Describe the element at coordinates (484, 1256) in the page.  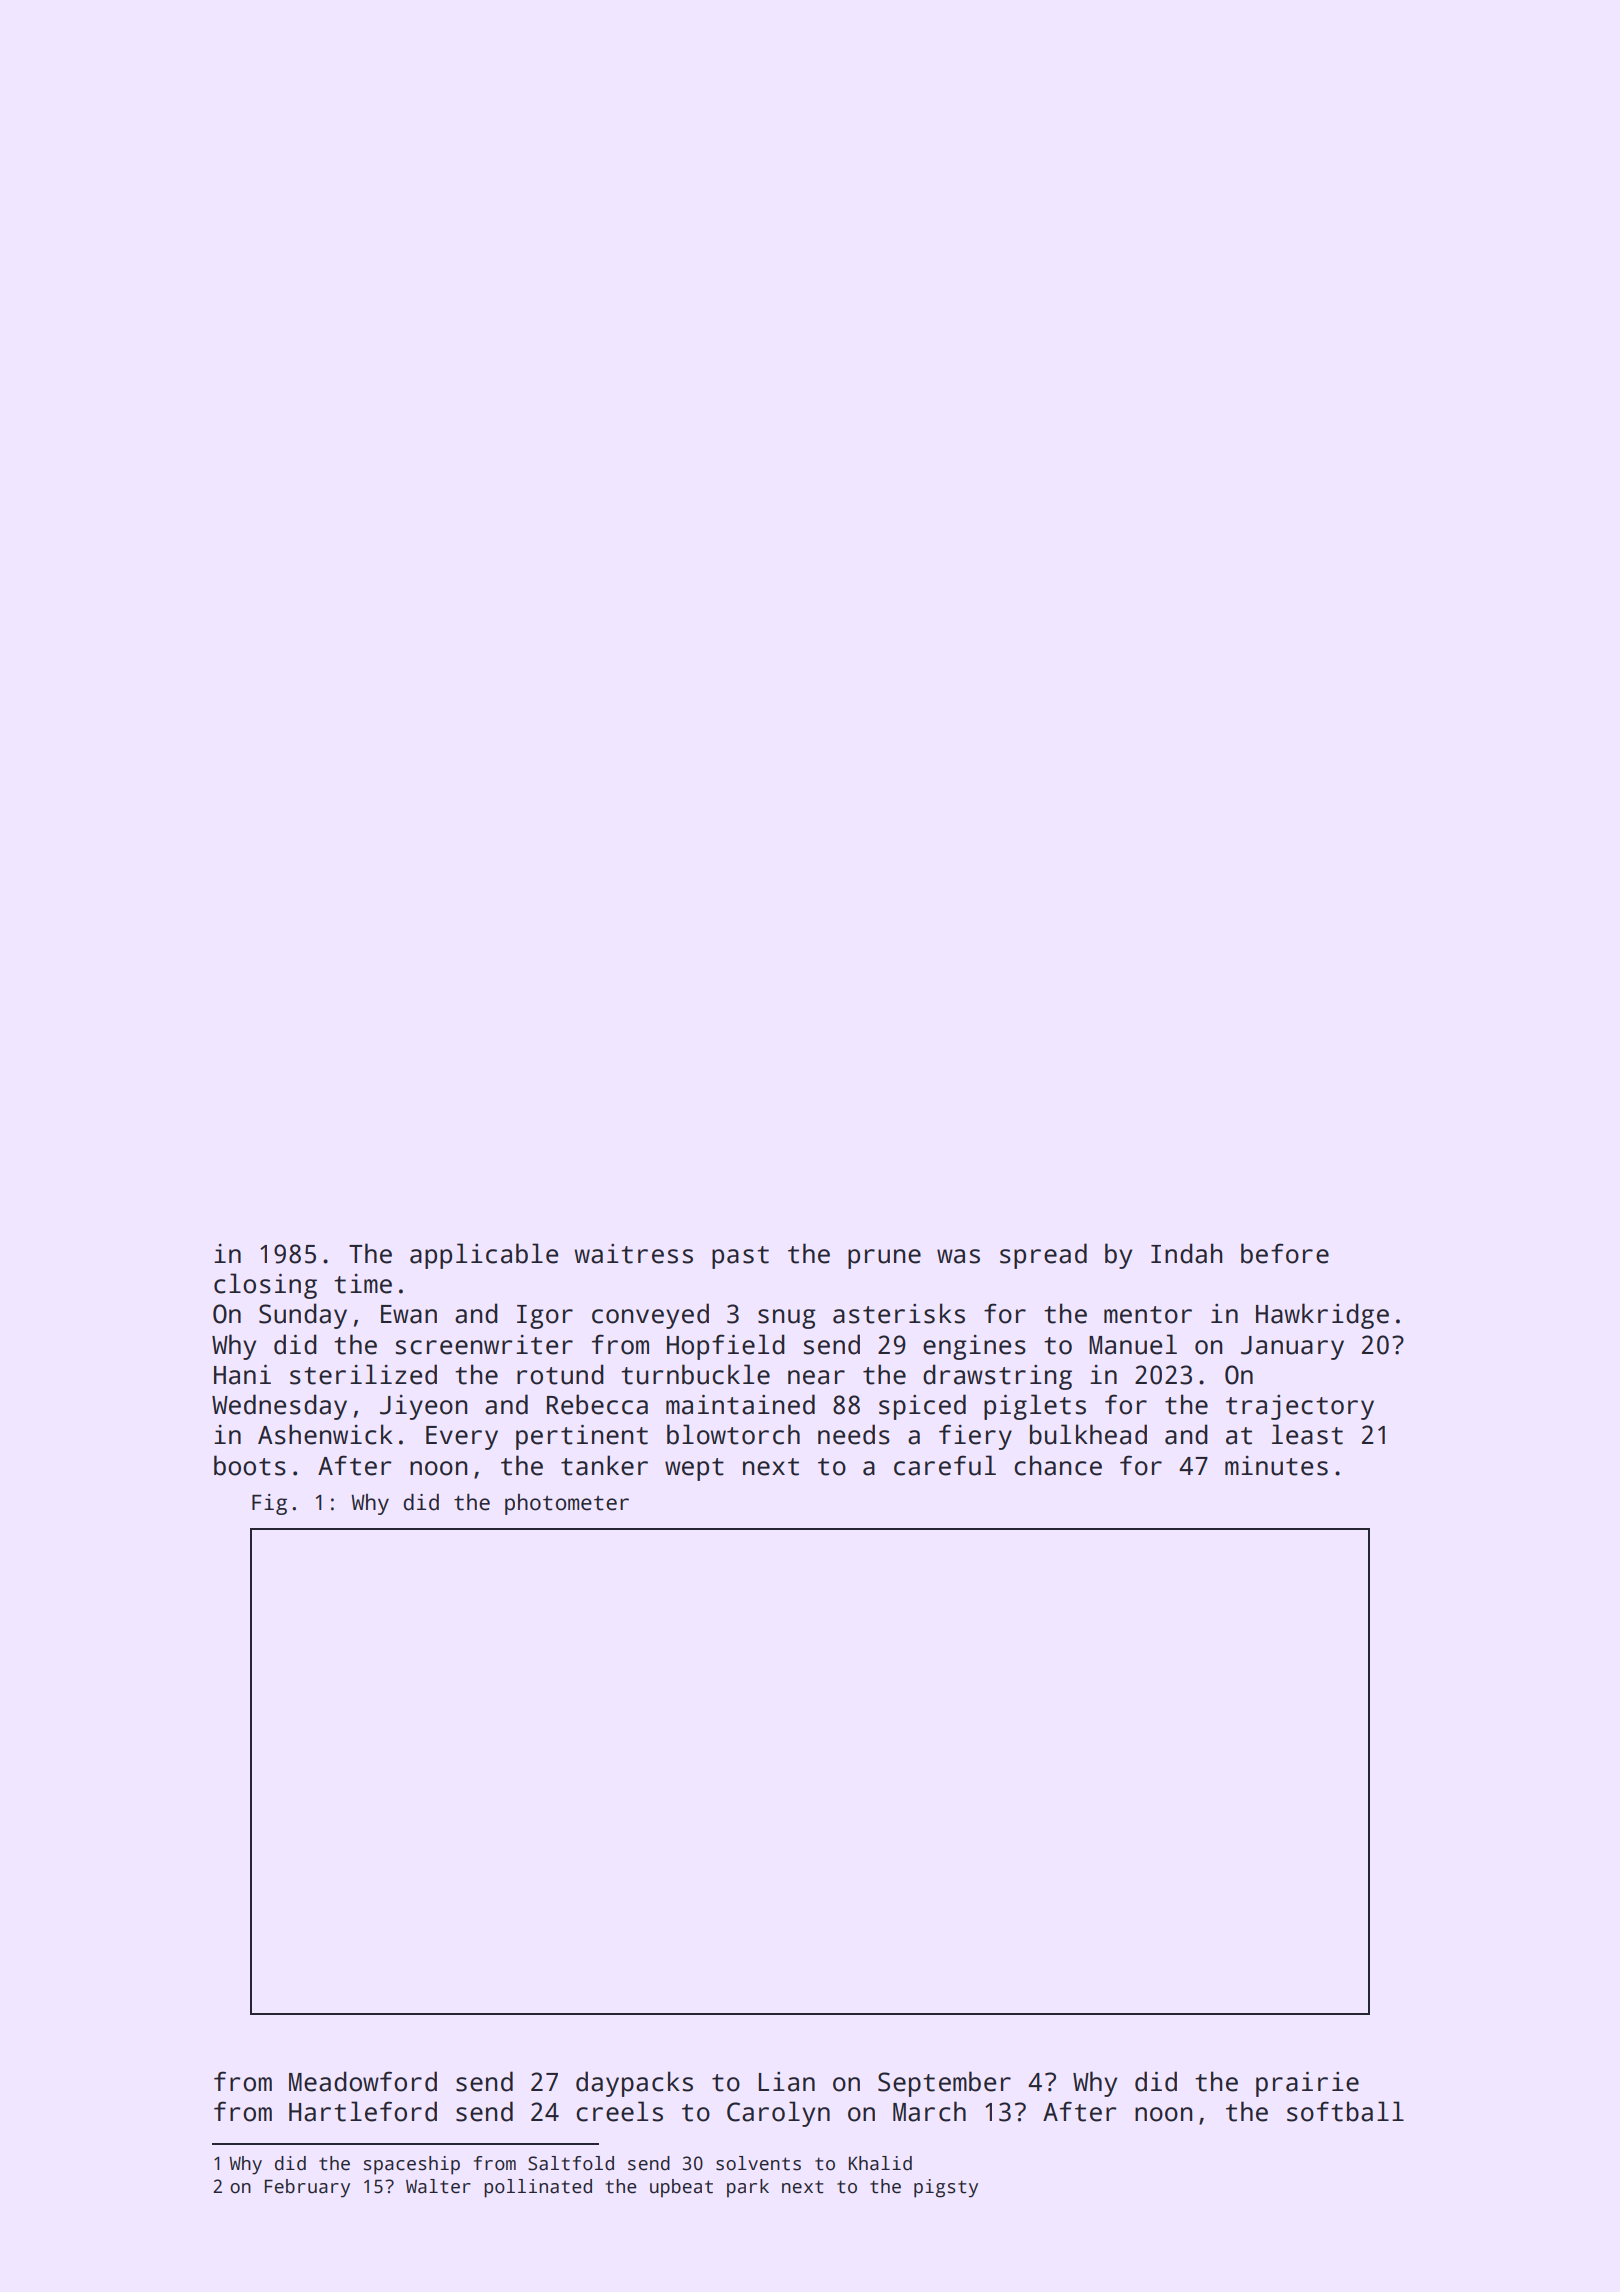
I see `applicable` at that location.
